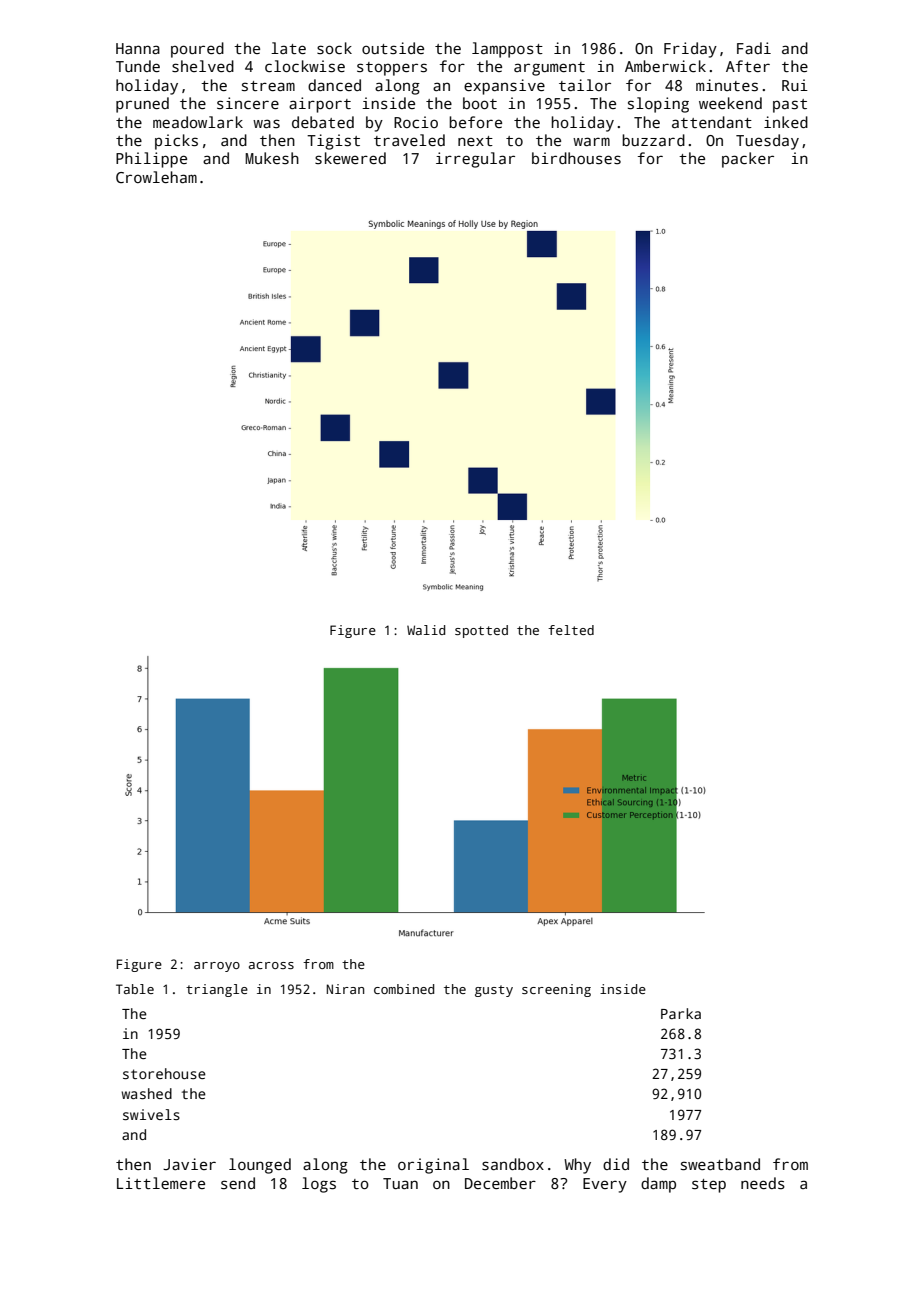 The image size is (924, 1308). I want to click on Parka, so click(681, 1013).
